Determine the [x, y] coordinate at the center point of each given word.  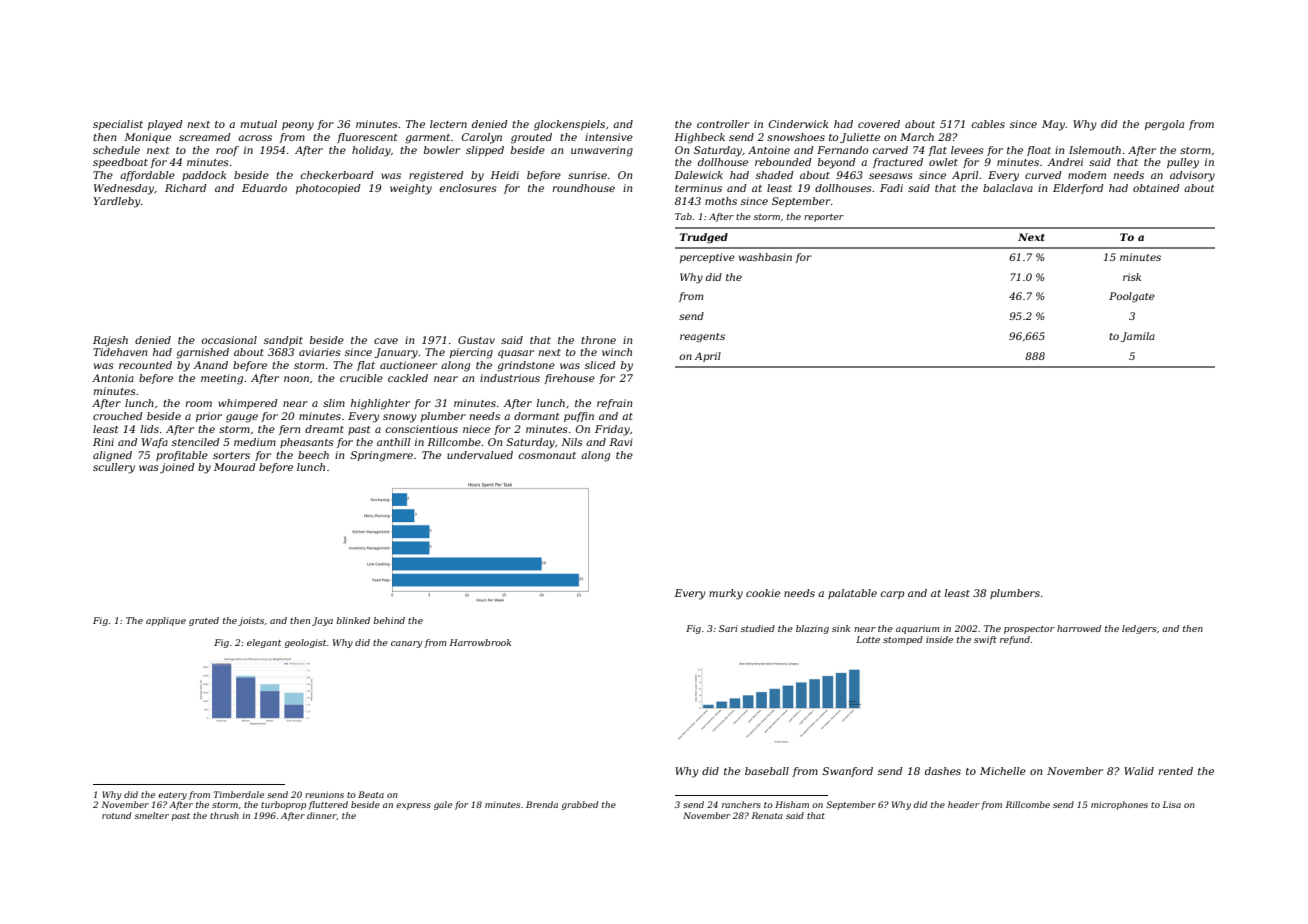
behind [389, 620]
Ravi [621, 442]
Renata [767, 815]
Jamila [1138, 337]
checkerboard [337, 175]
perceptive [707, 258]
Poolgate [1132, 297]
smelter [152, 815]
